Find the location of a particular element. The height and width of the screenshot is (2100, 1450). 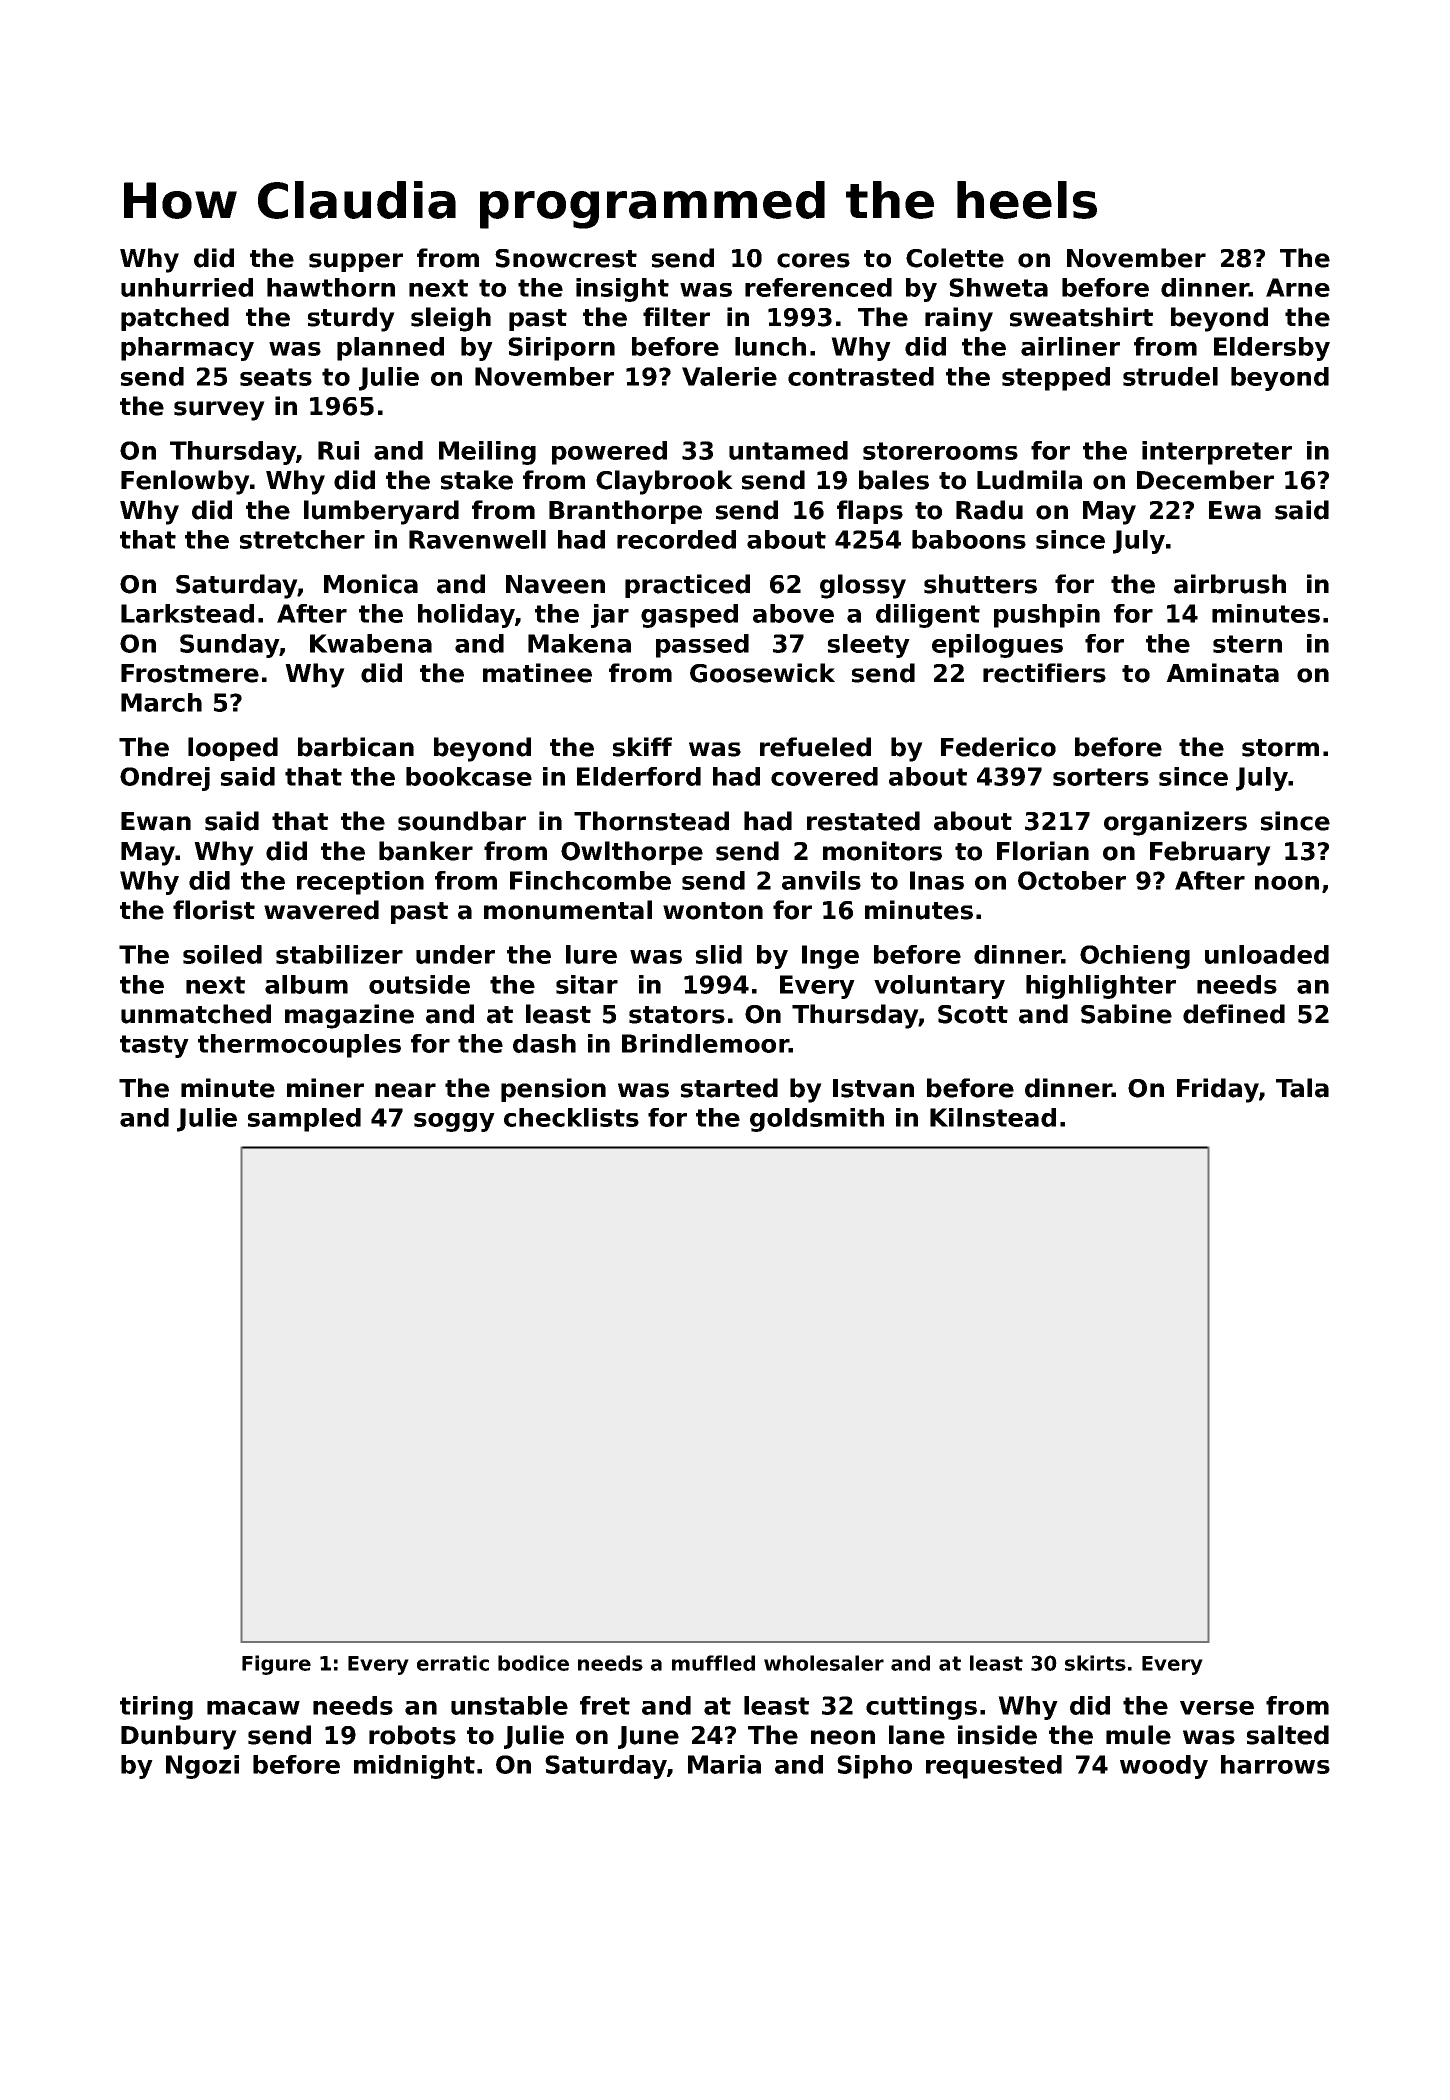

rectifiers is located at coordinates (1044, 673).
